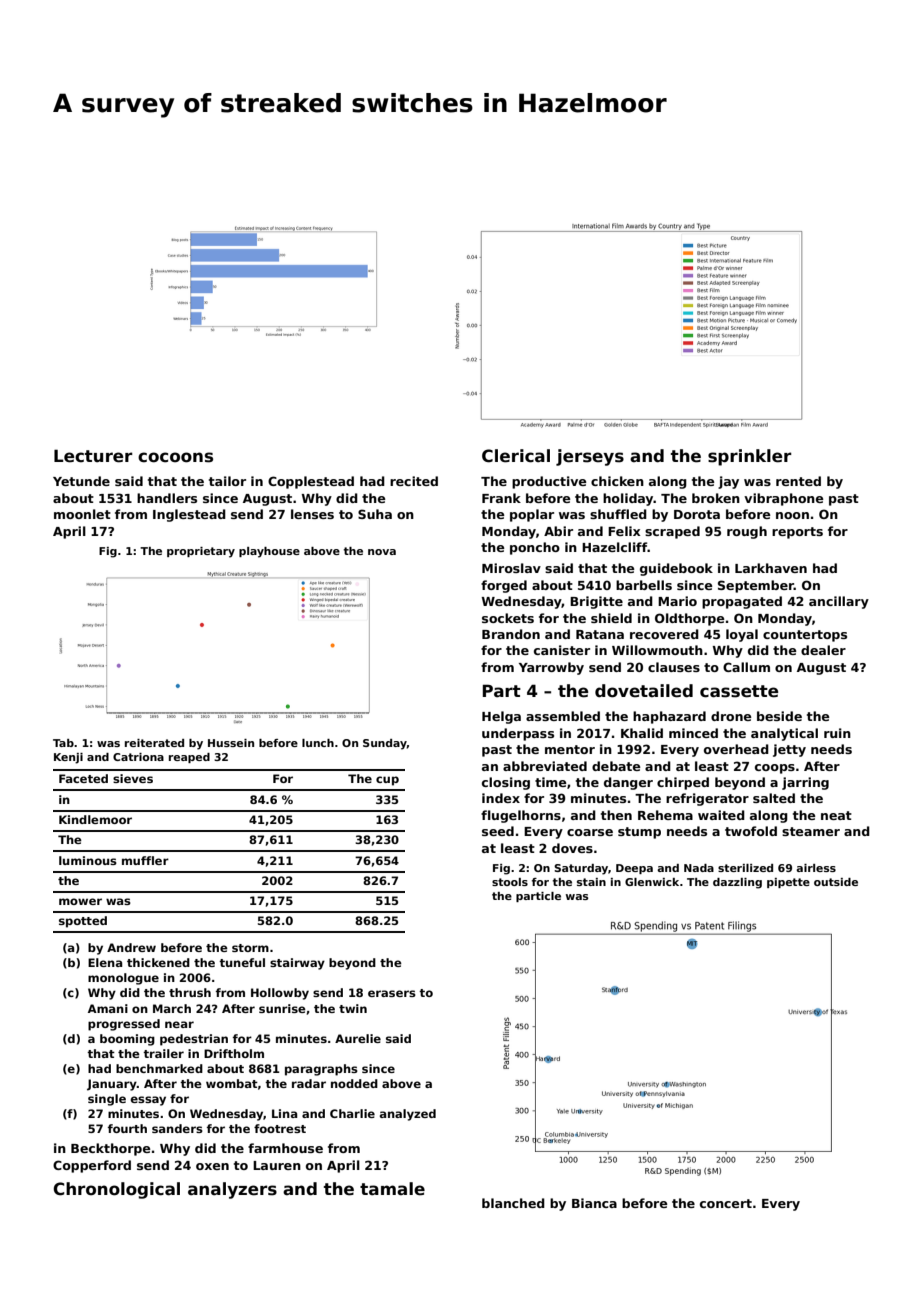 Image resolution: width=924 pixels, height=1308 pixels. What do you see at coordinates (510, 882) in the page?
I see `stools` at bounding box center [510, 882].
